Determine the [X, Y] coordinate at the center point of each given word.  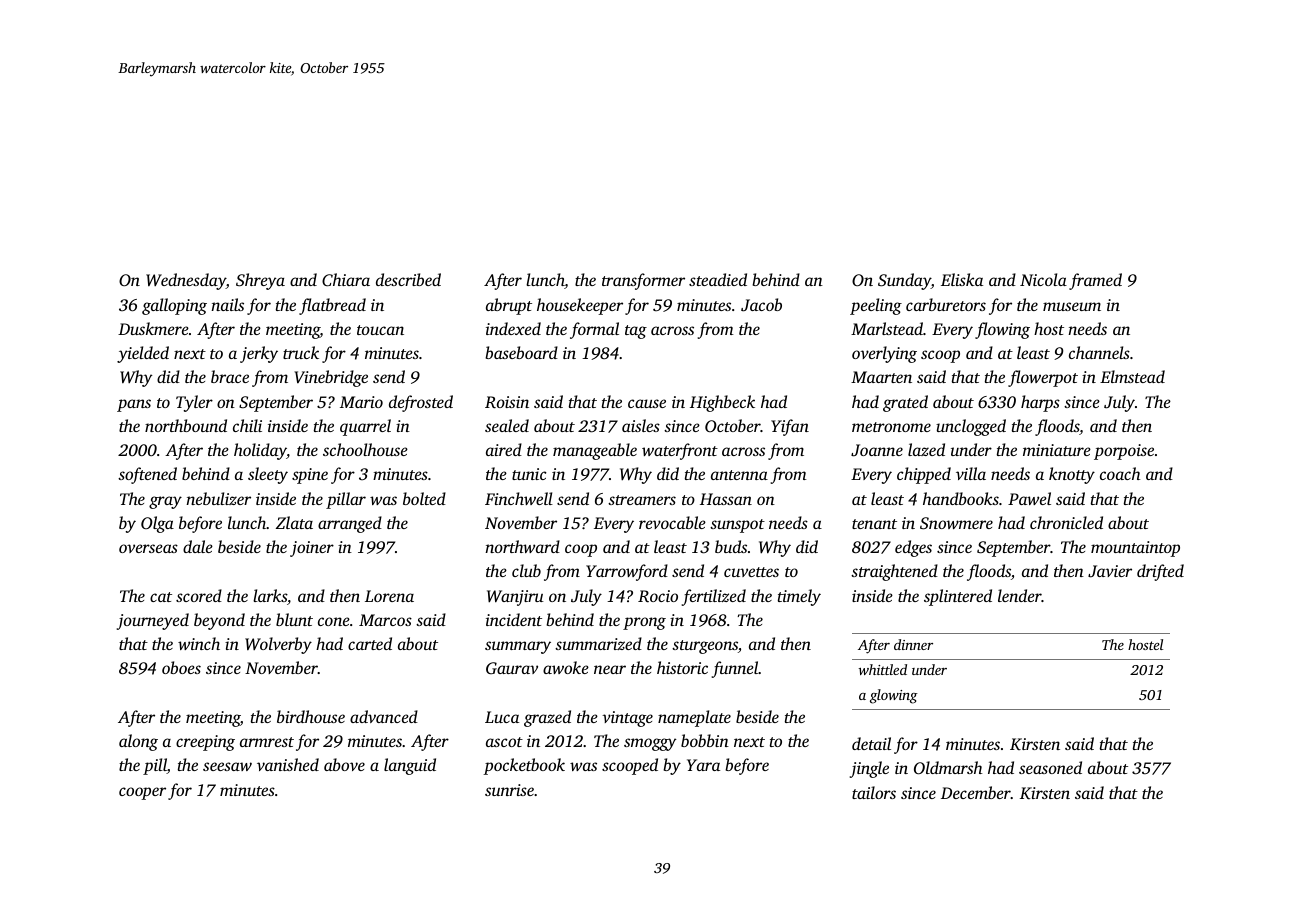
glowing [894, 696]
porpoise [1124, 452]
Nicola [1043, 279]
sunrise [509, 790]
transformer [643, 281]
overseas [148, 548]
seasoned [1050, 767]
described [408, 279]
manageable [595, 451]
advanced [384, 716]
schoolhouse [365, 449]
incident [514, 619]
